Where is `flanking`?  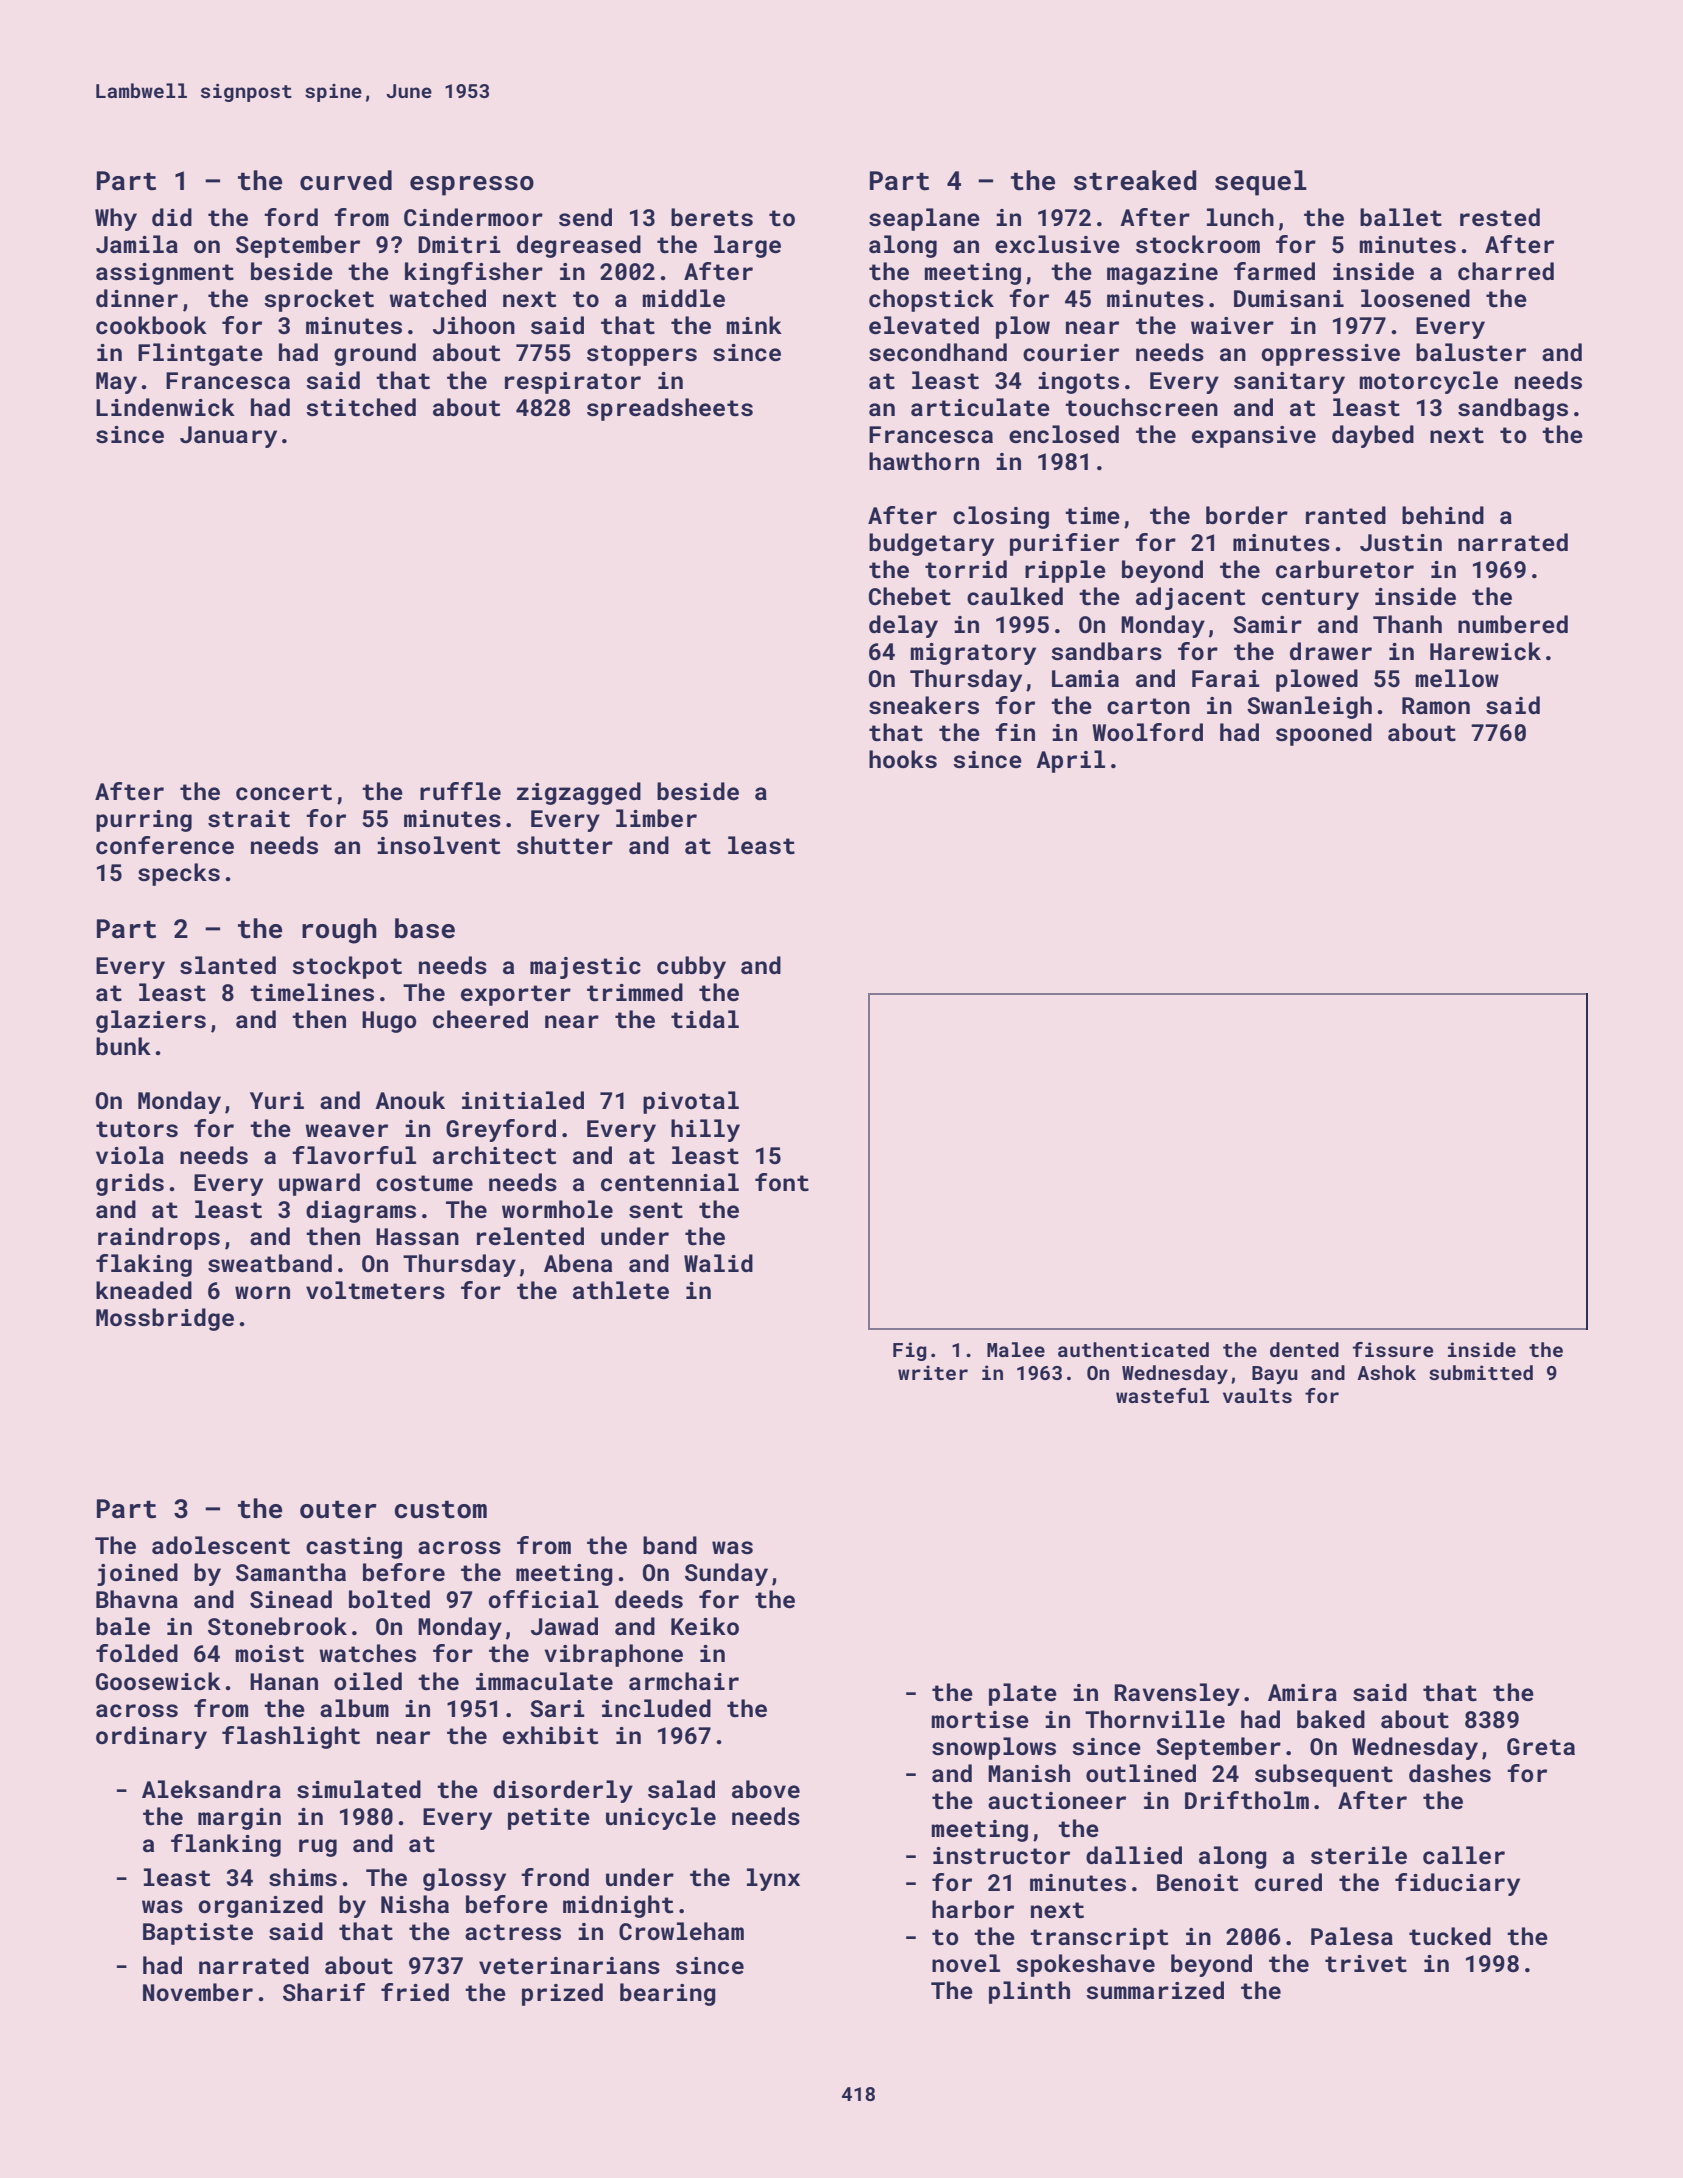
flanking is located at coordinates (226, 1845).
